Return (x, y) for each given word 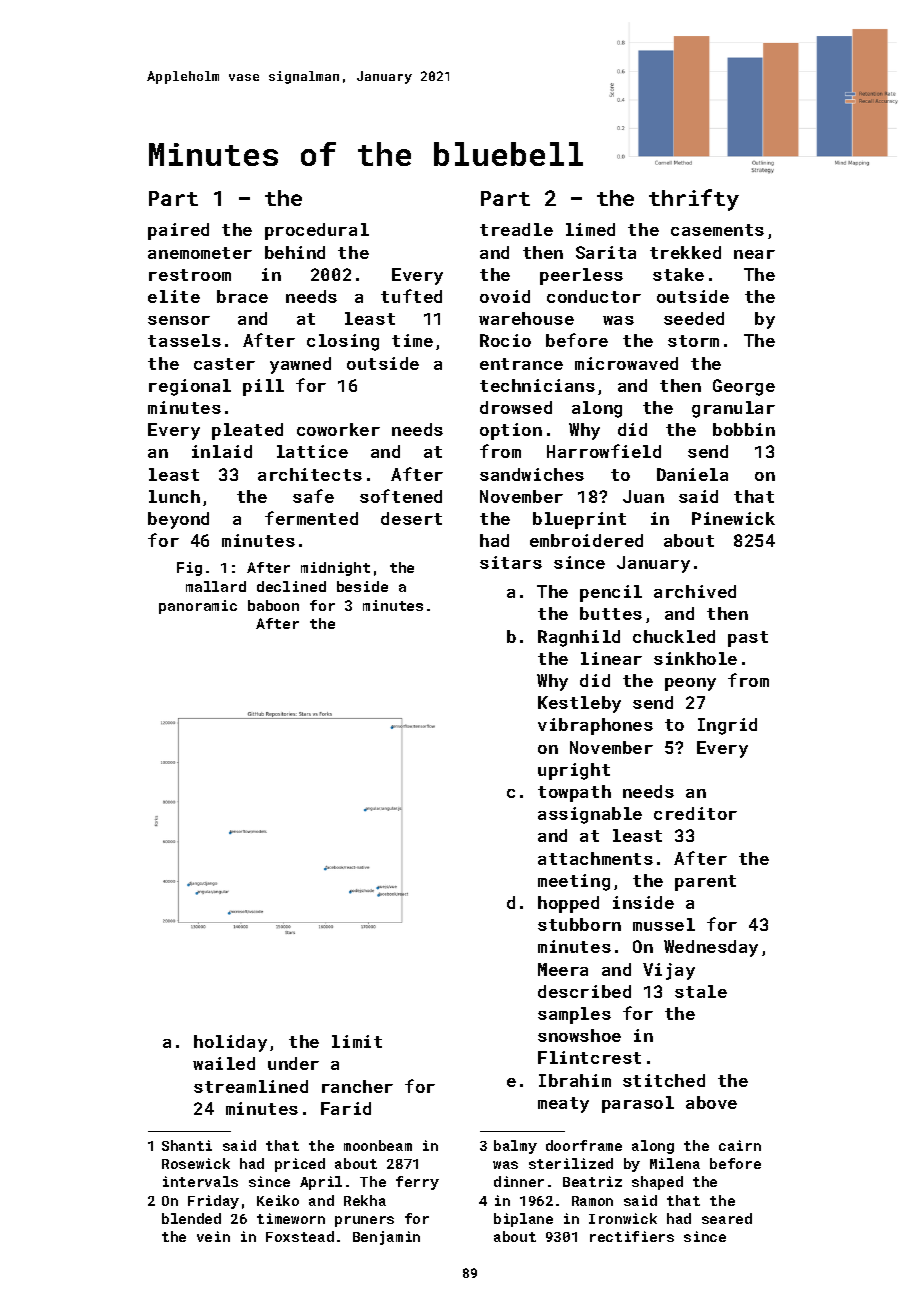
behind (295, 252)
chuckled (674, 636)
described (584, 991)
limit (357, 1041)
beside (362, 586)
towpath (574, 793)
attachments (595, 858)
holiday (230, 1043)
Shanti (187, 1145)
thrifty (694, 200)
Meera (563, 969)
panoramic (198, 607)
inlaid (222, 451)
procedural (317, 231)
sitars (511, 562)
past (748, 639)
